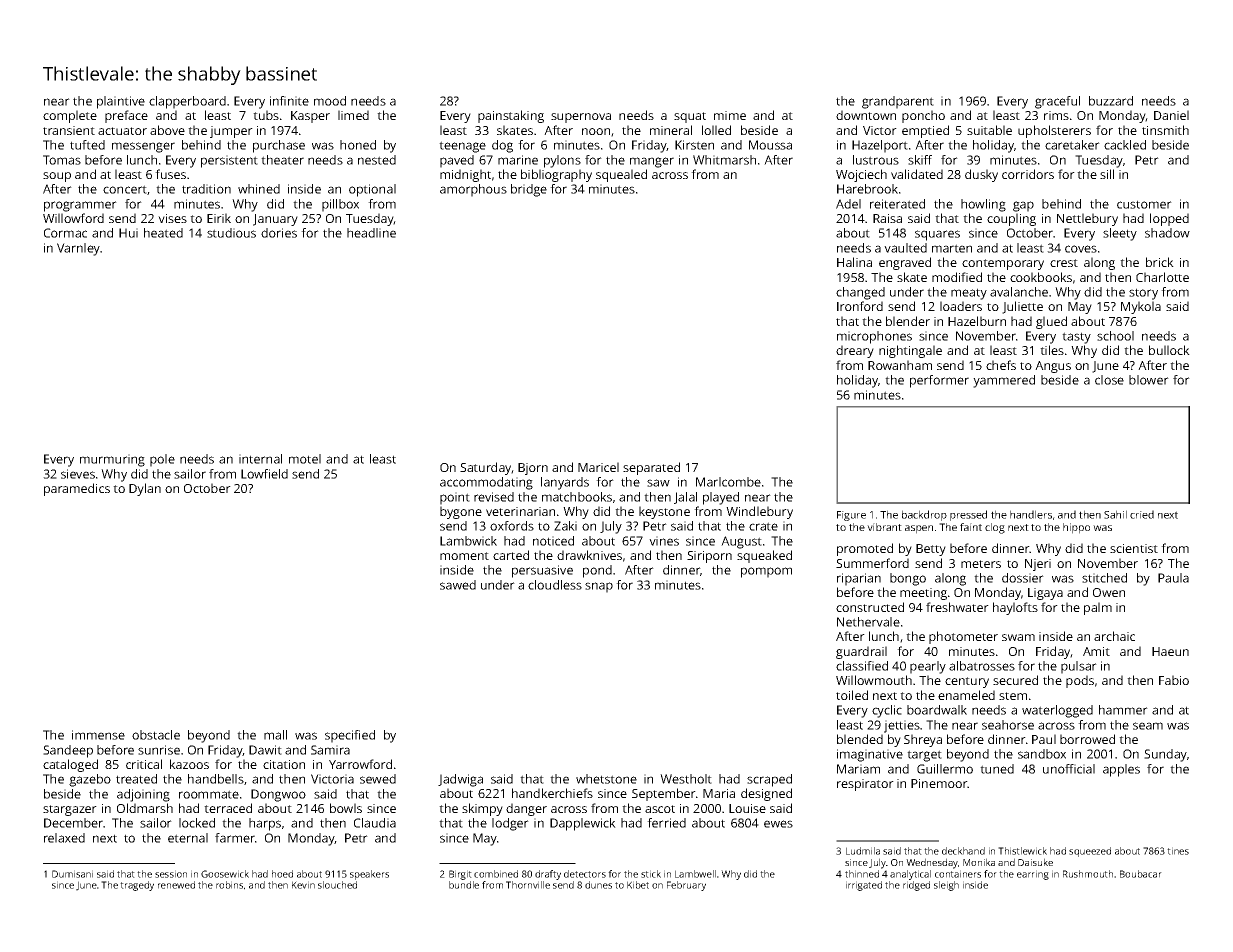  I want to click on Sahil, so click(1115, 514).
